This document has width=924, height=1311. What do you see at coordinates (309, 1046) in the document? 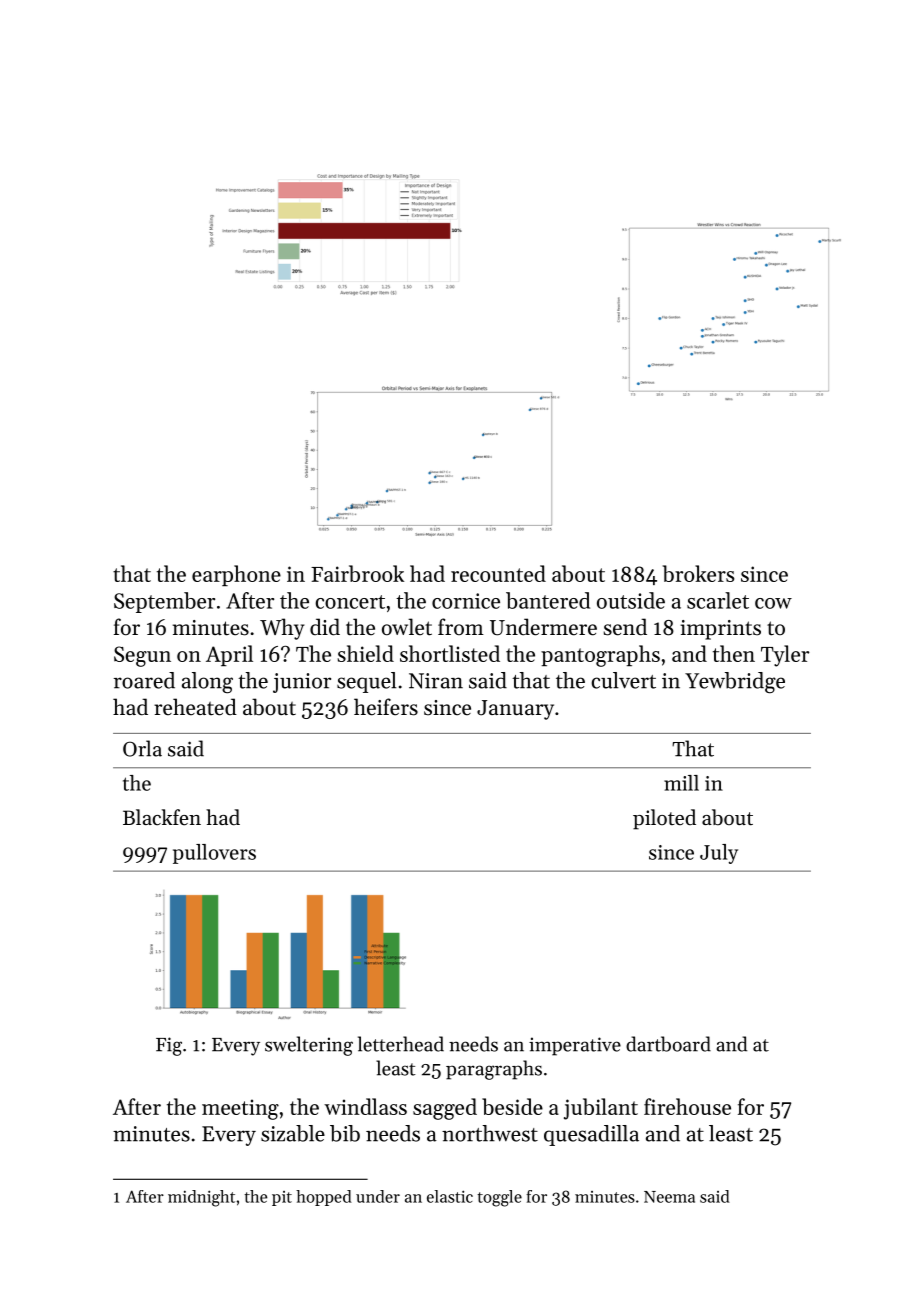
I see `sweltering` at bounding box center [309, 1046].
